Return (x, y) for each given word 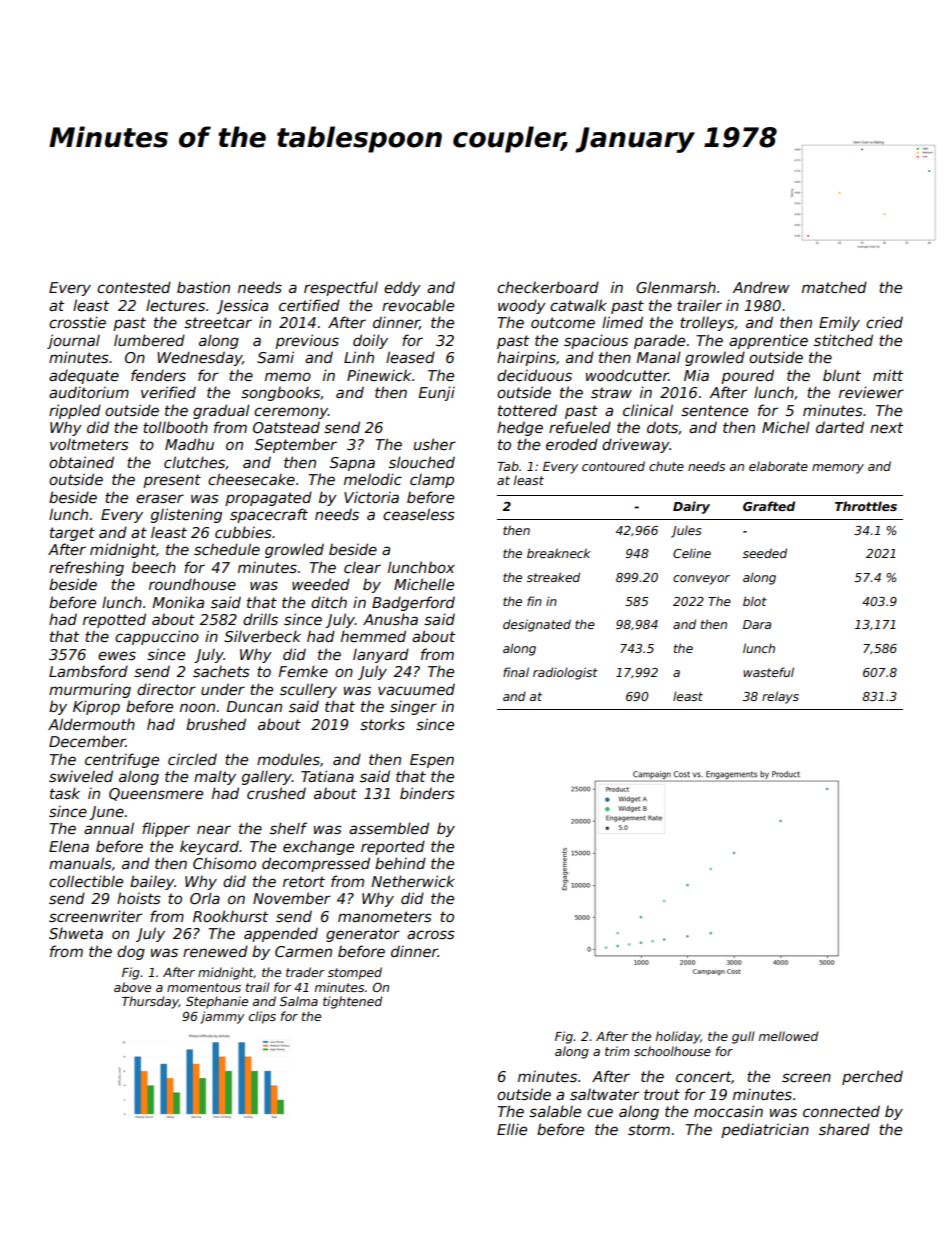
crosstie (77, 322)
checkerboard (548, 287)
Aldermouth (91, 724)
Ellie (512, 1129)
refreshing (86, 568)
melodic (373, 479)
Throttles (866, 506)
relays (780, 697)
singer (413, 708)
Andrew (761, 287)
